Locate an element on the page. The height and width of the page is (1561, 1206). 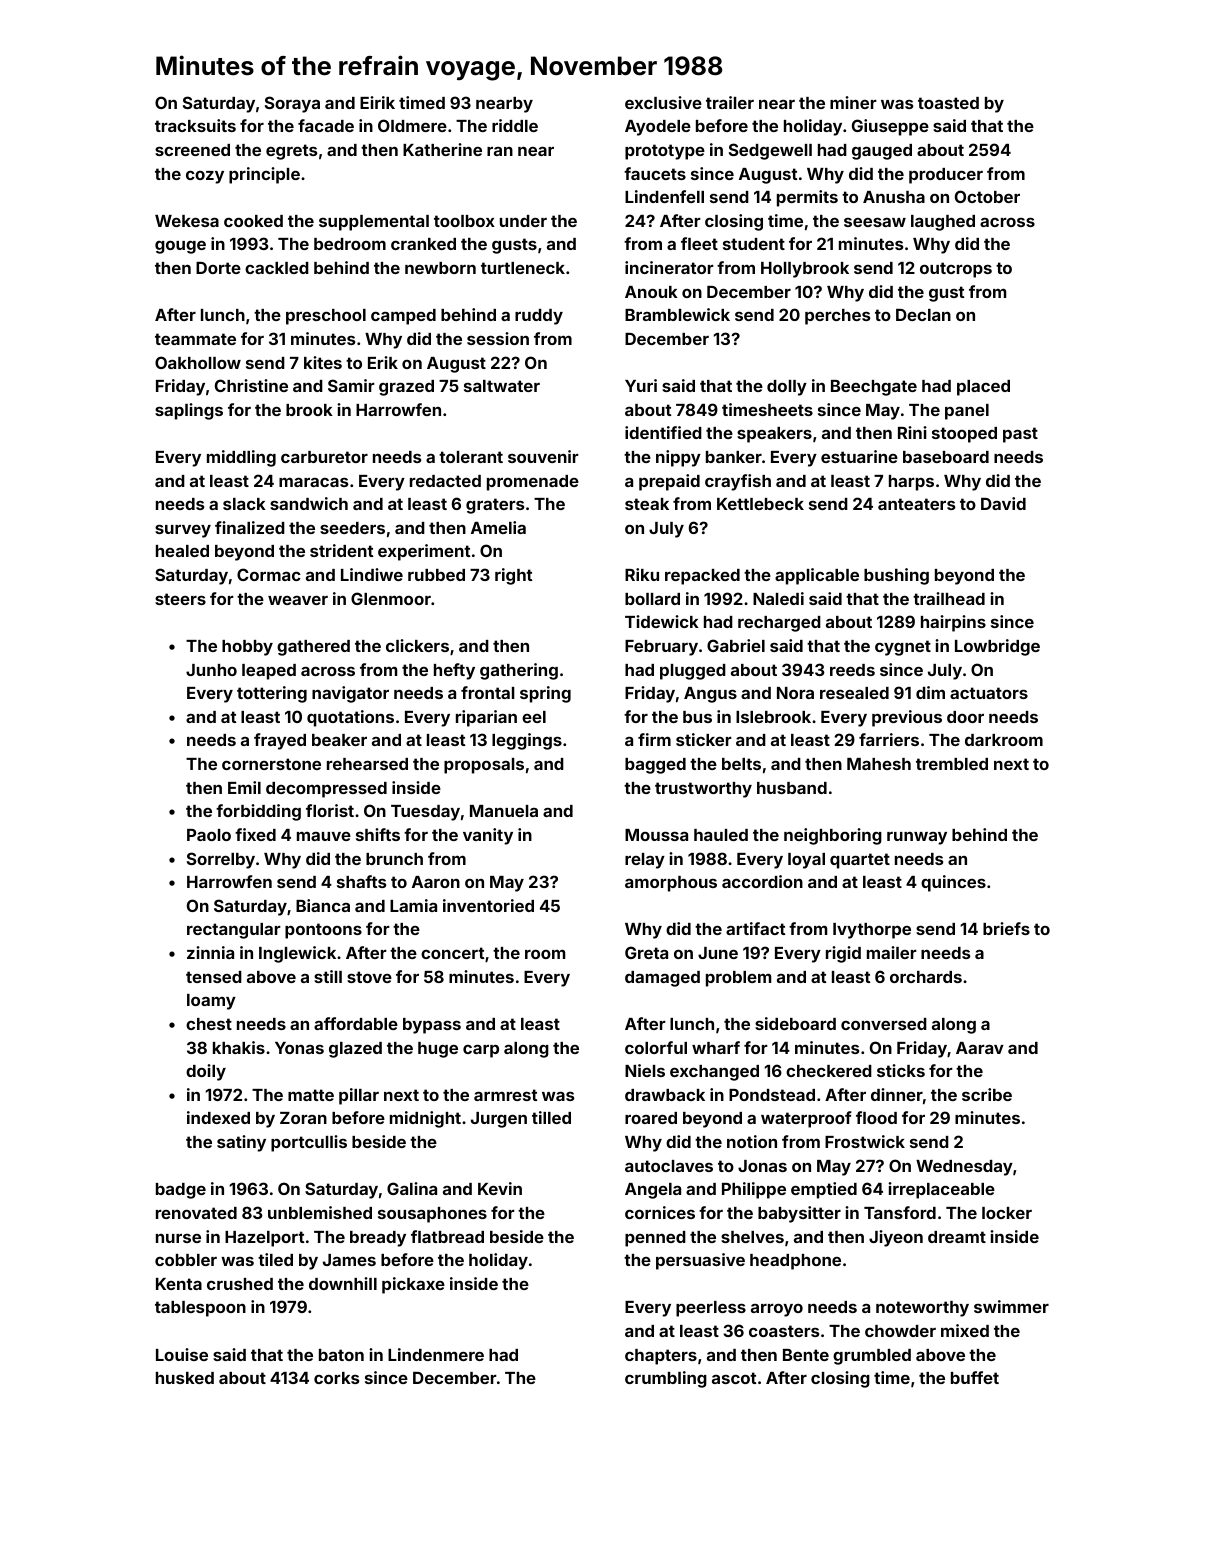
placed is located at coordinates (983, 388).
